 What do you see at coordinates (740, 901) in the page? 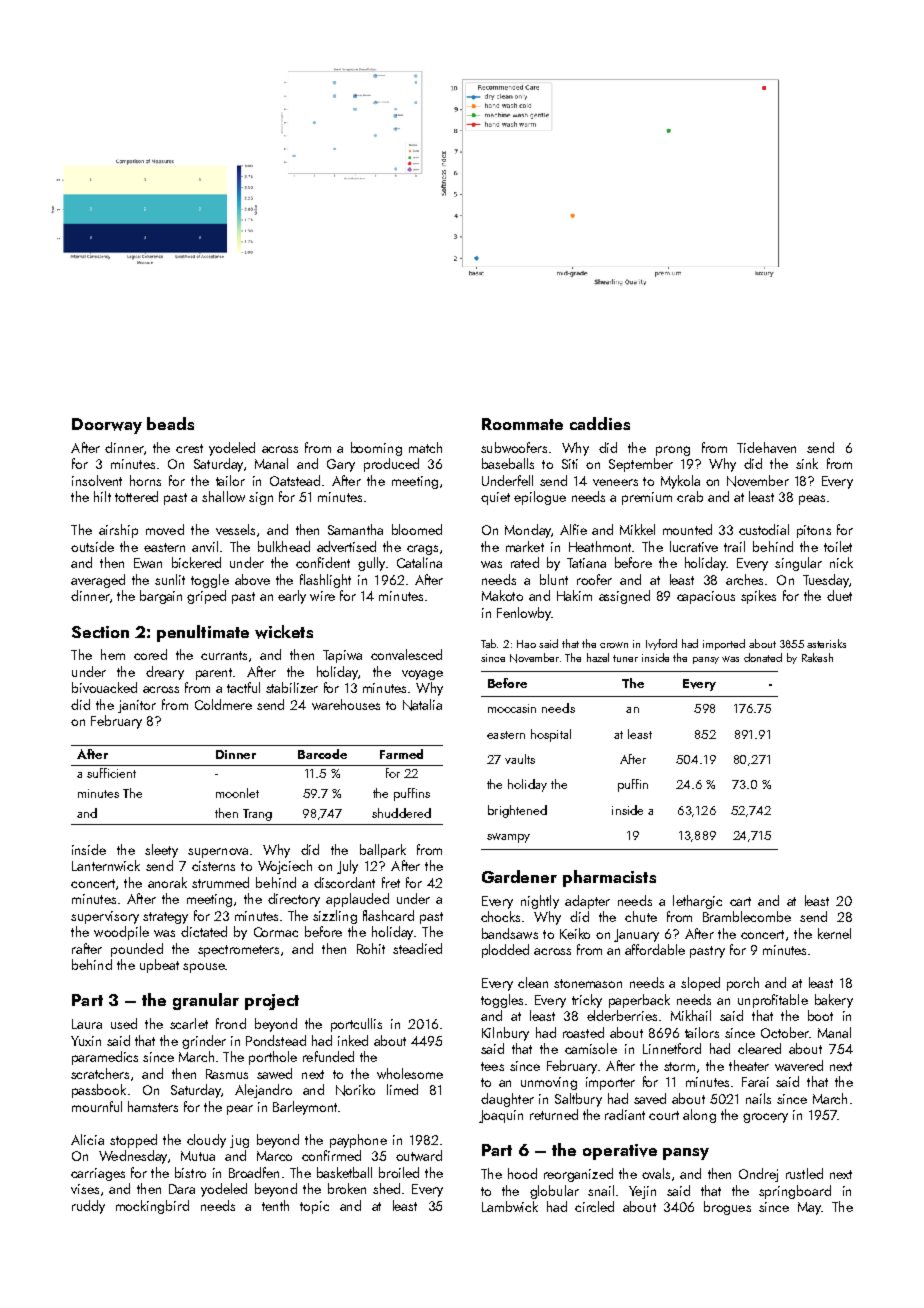
I see `cart` at bounding box center [740, 901].
